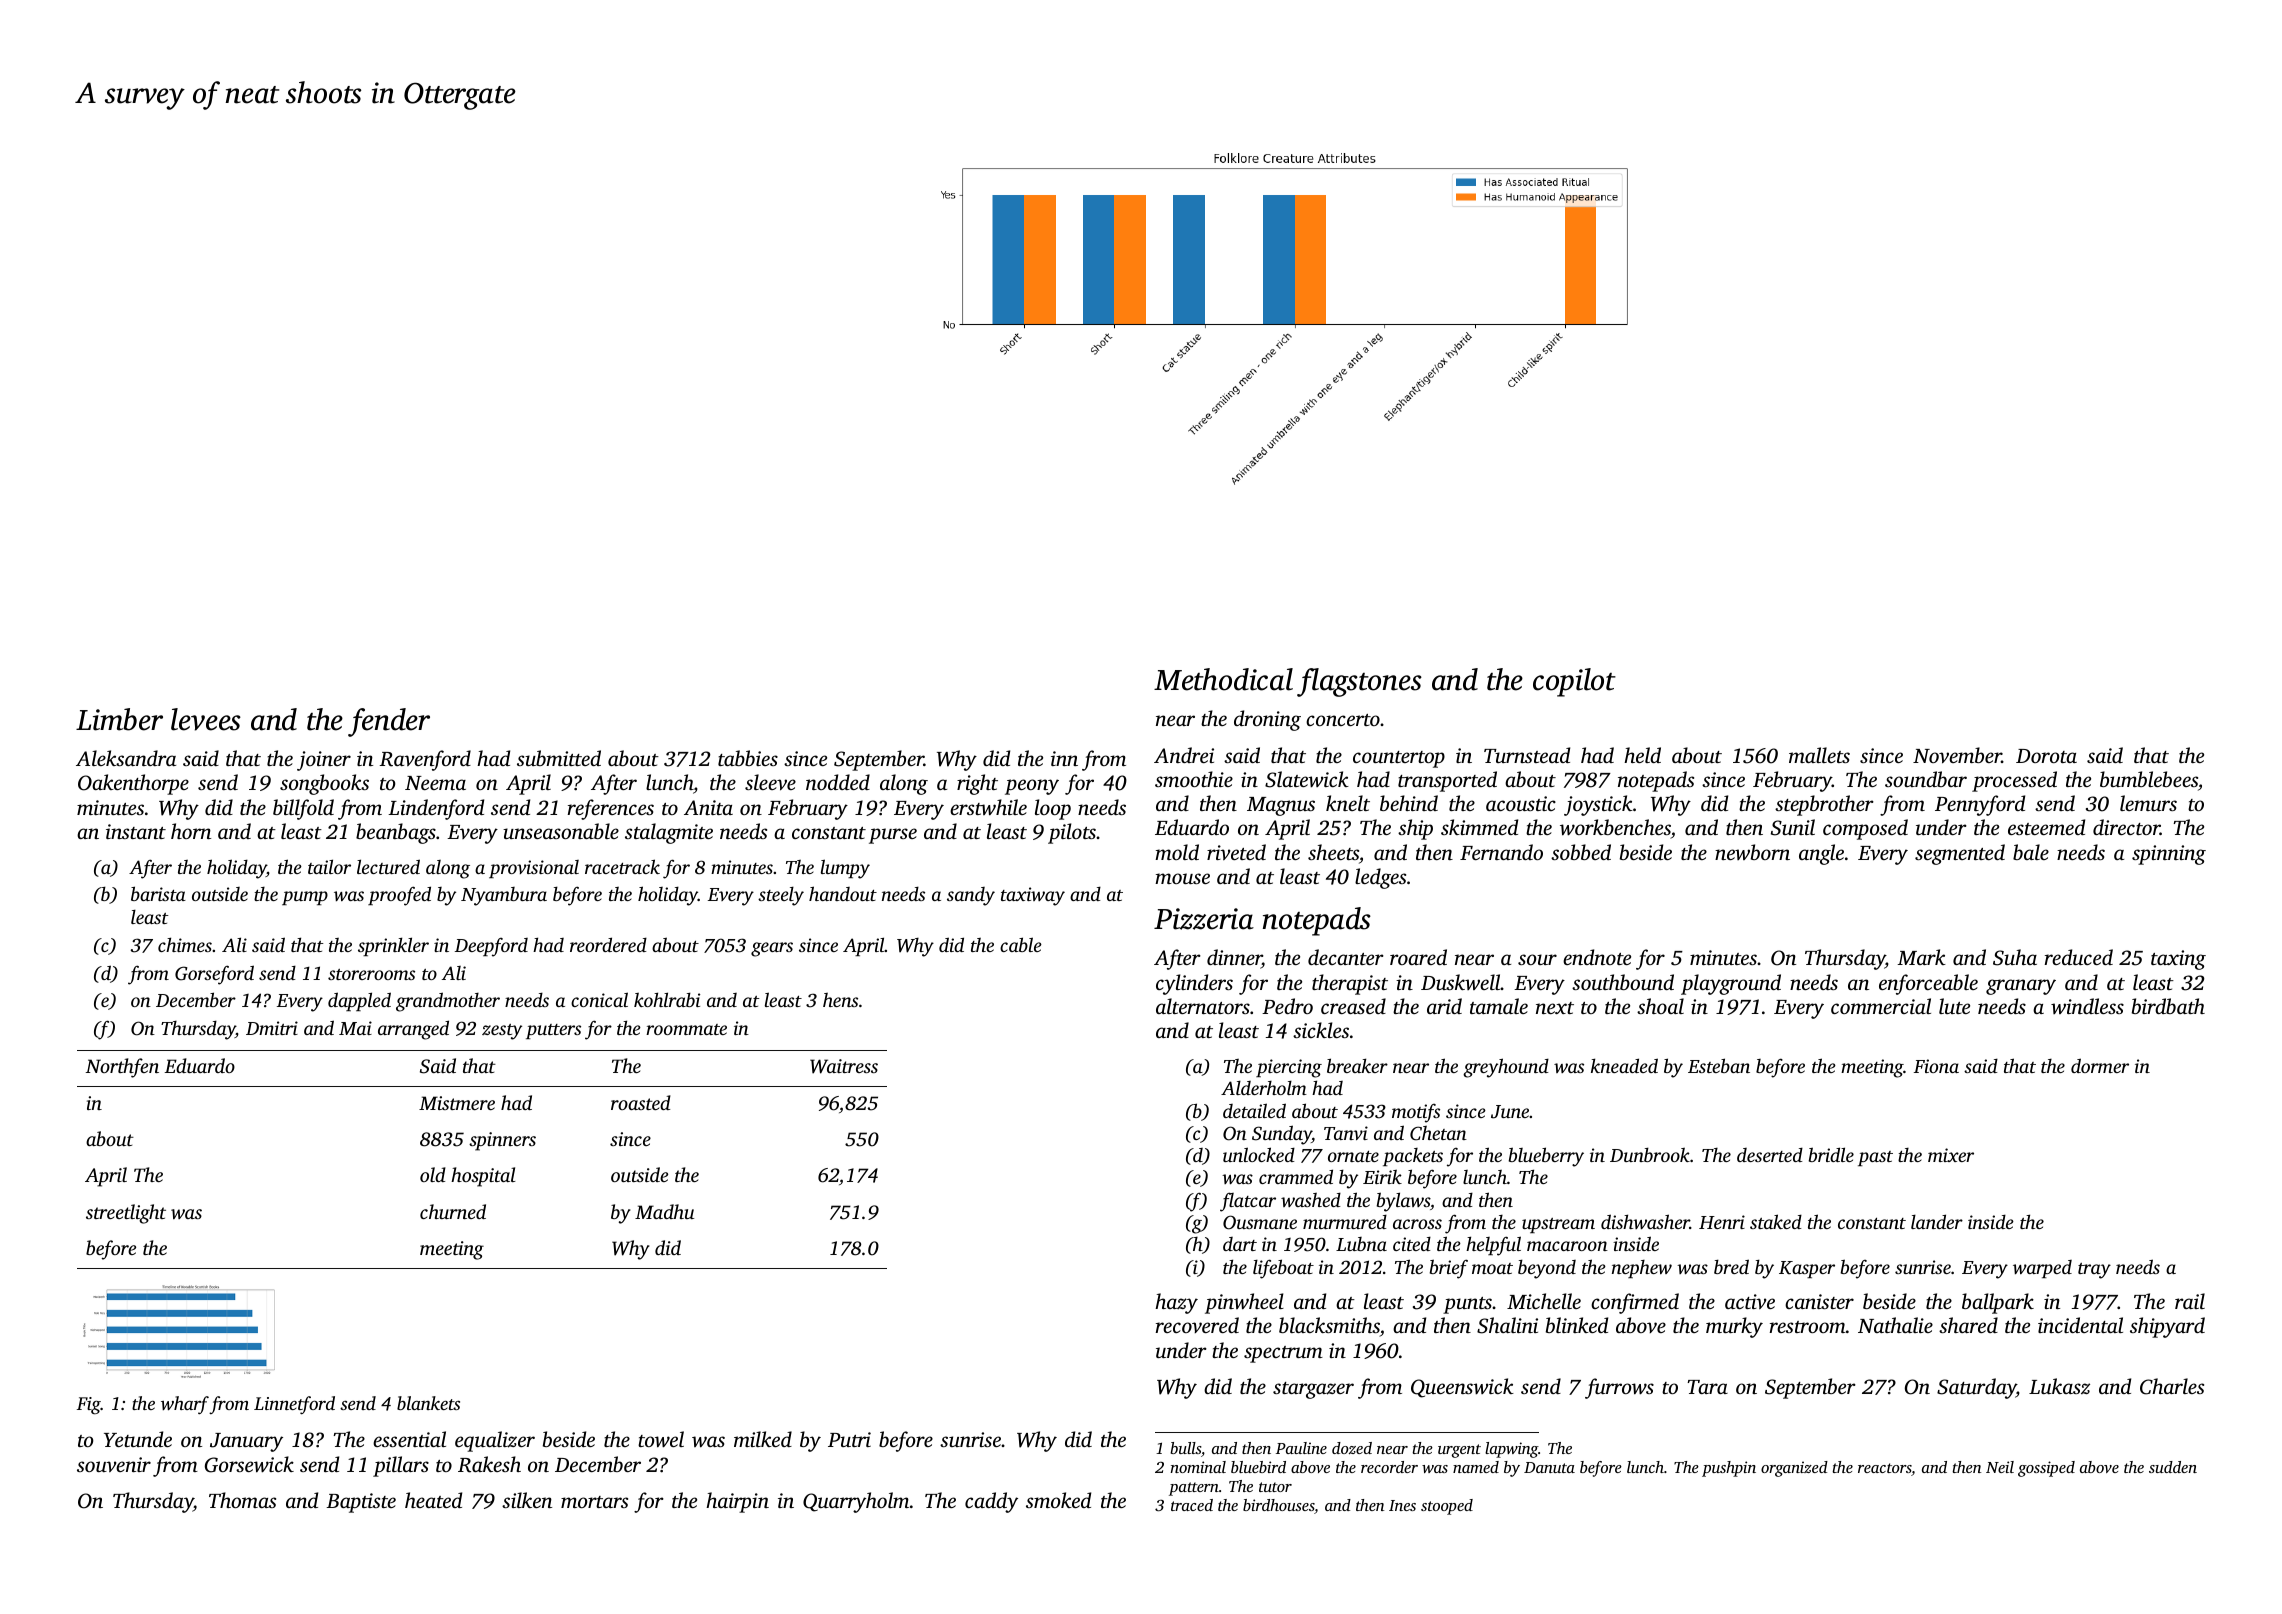 This document has width=2282, height=1614. Describe the element at coordinates (1184, 755) in the document. I see `Andrei` at that location.
